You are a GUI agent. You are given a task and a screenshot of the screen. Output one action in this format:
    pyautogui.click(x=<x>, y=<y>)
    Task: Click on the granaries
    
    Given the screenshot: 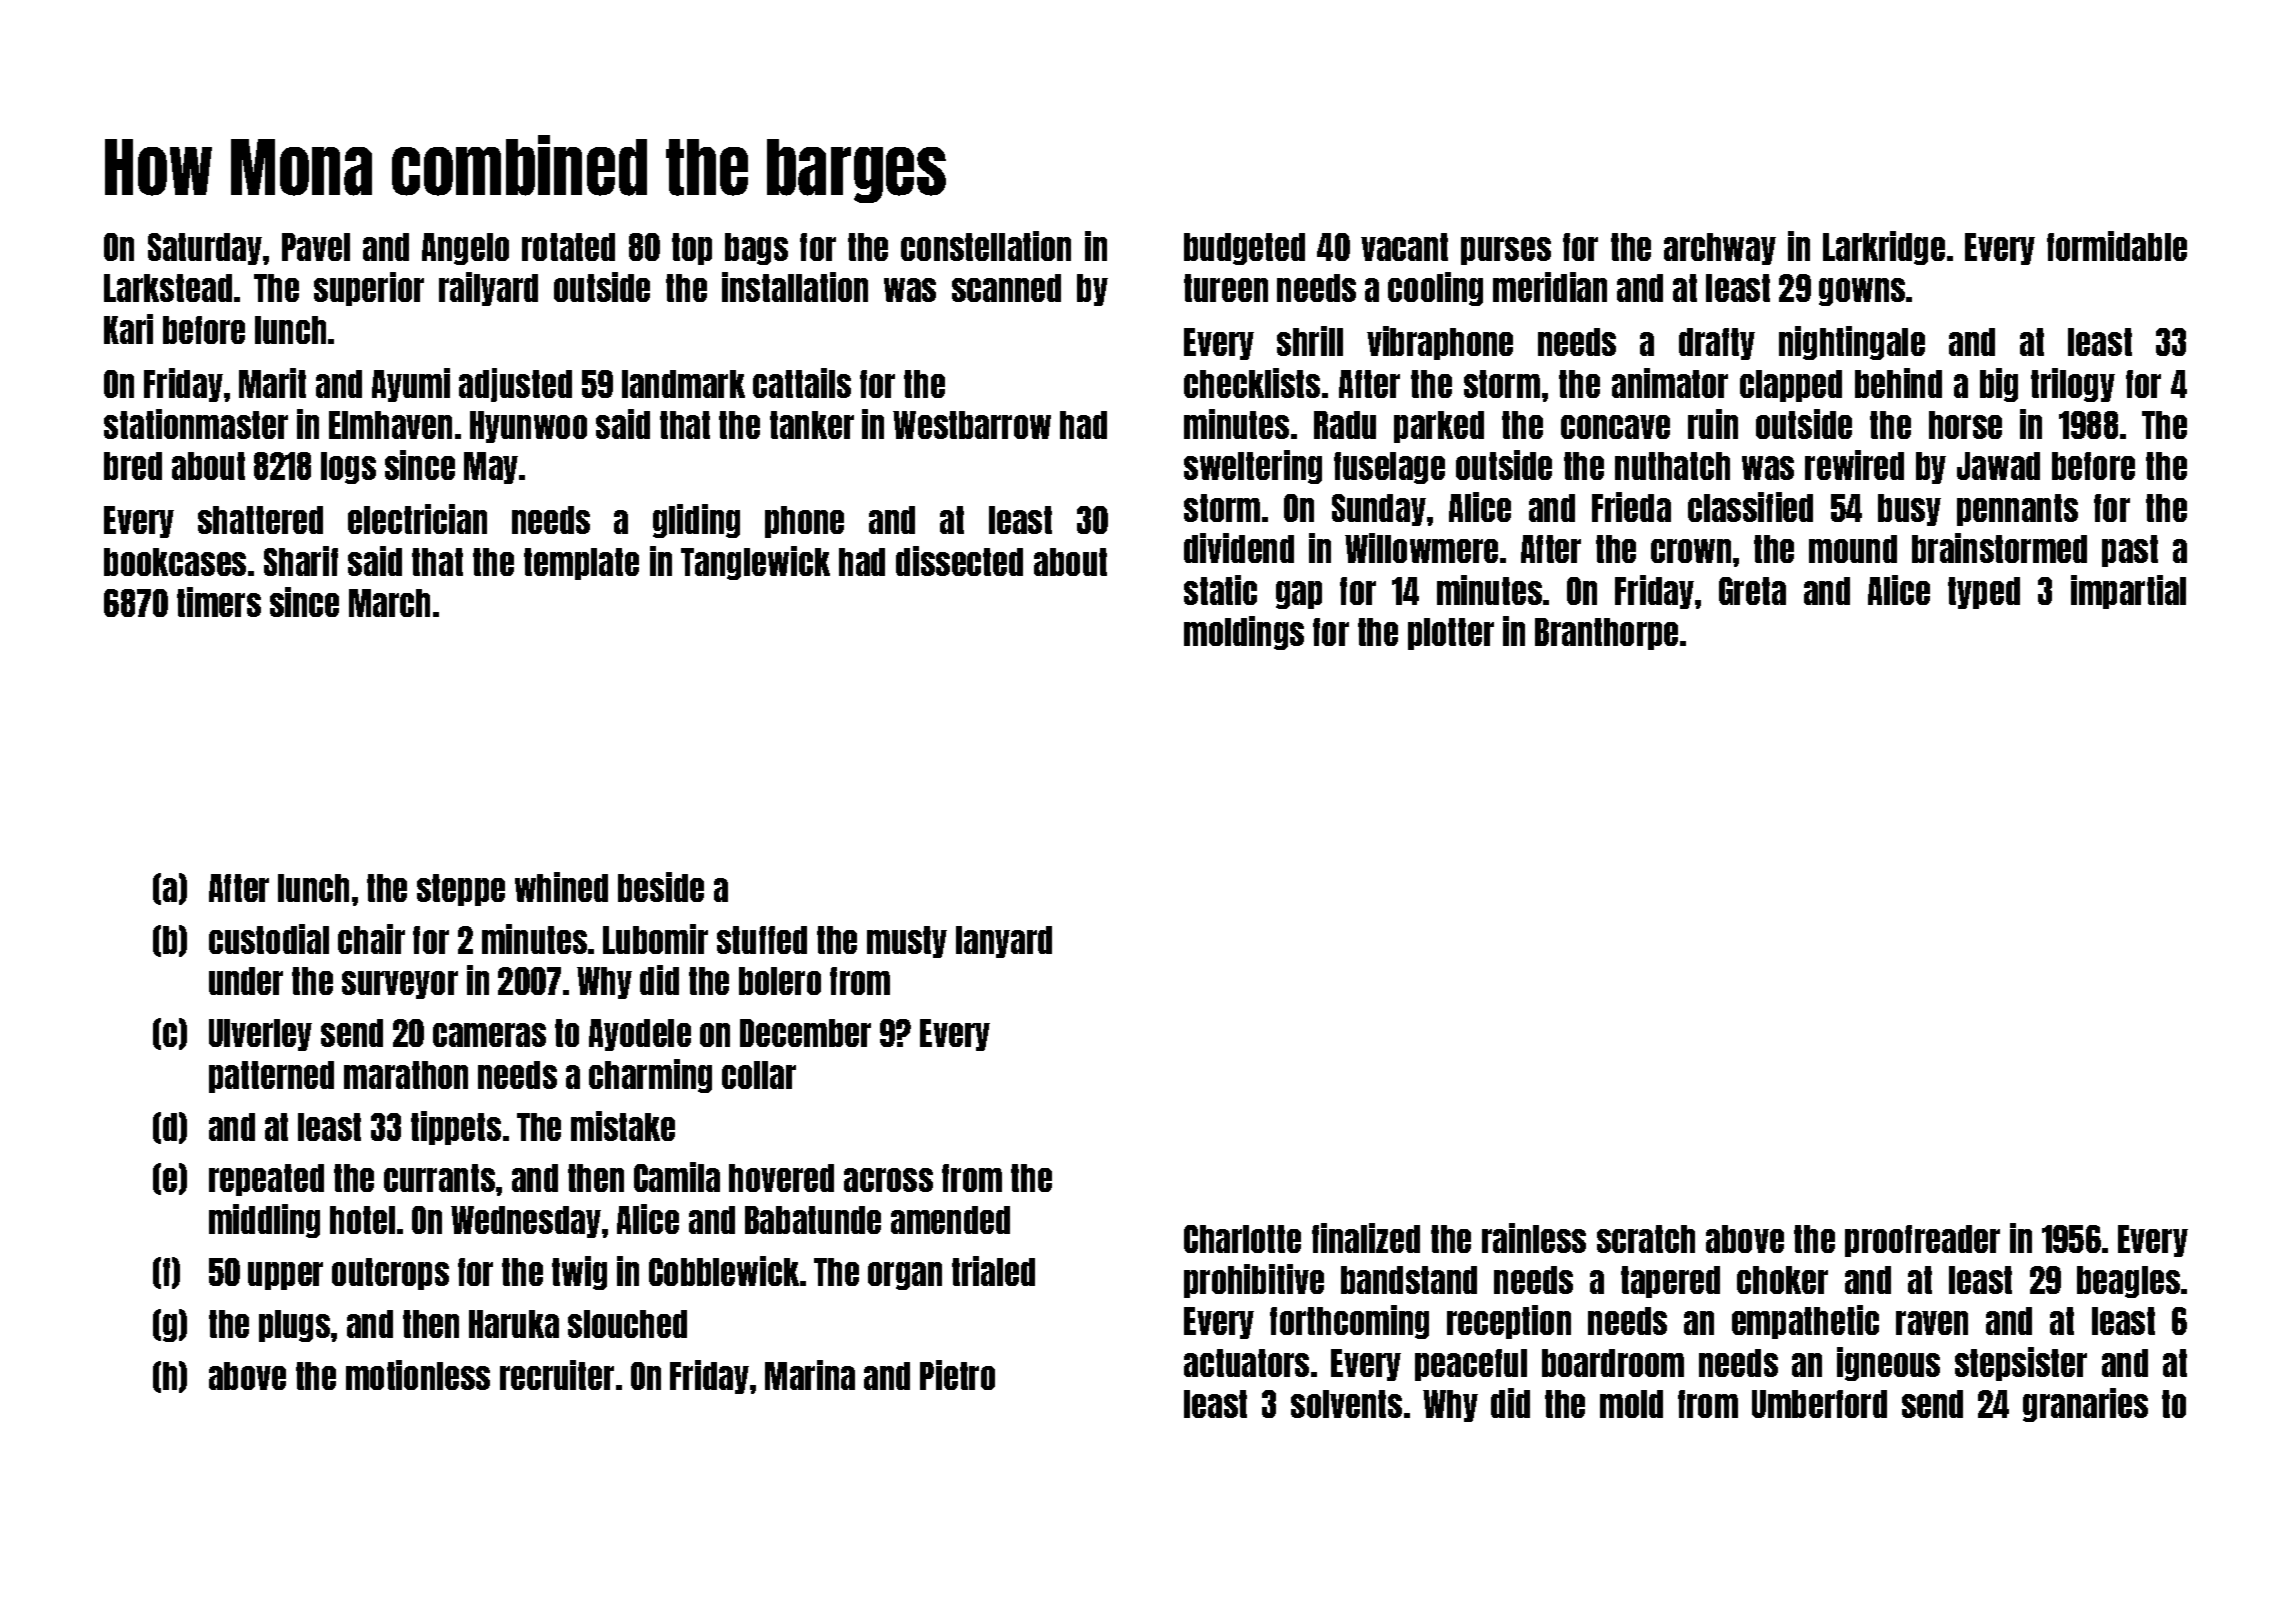 What is the action you would take?
    pyautogui.click(x=2085, y=1405)
